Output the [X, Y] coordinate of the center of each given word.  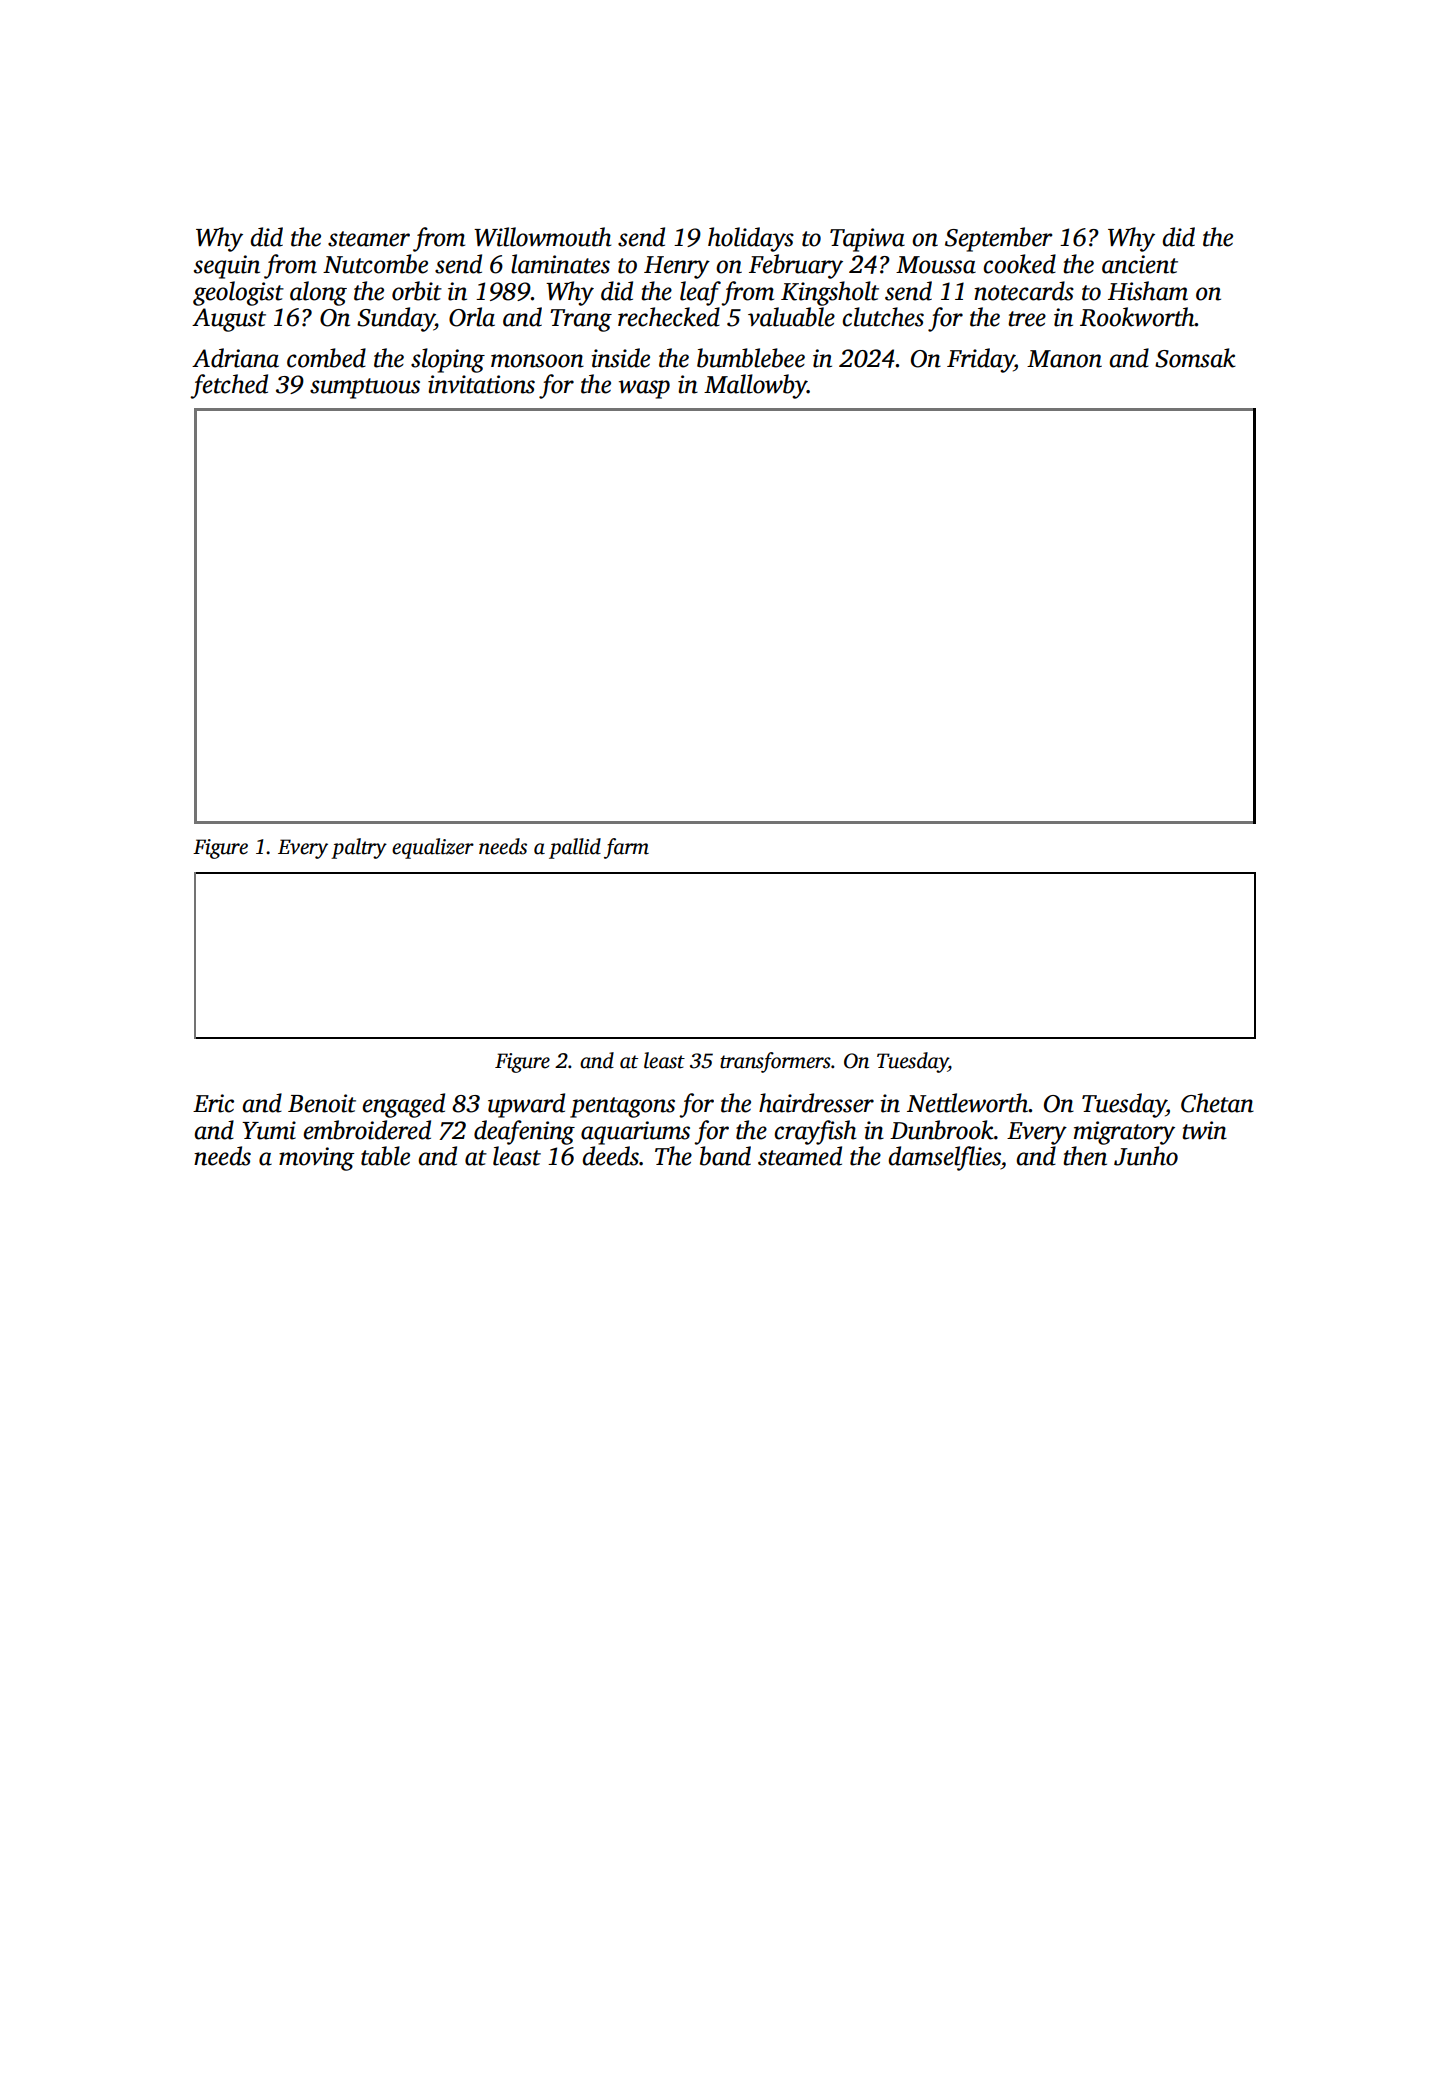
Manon [1064, 359]
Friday [980, 360]
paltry [359, 848]
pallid [575, 848]
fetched [229, 386]
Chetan [1217, 1103]
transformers [775, 1062]
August [229, 320]
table [385, 1156]
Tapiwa [867, 240]
